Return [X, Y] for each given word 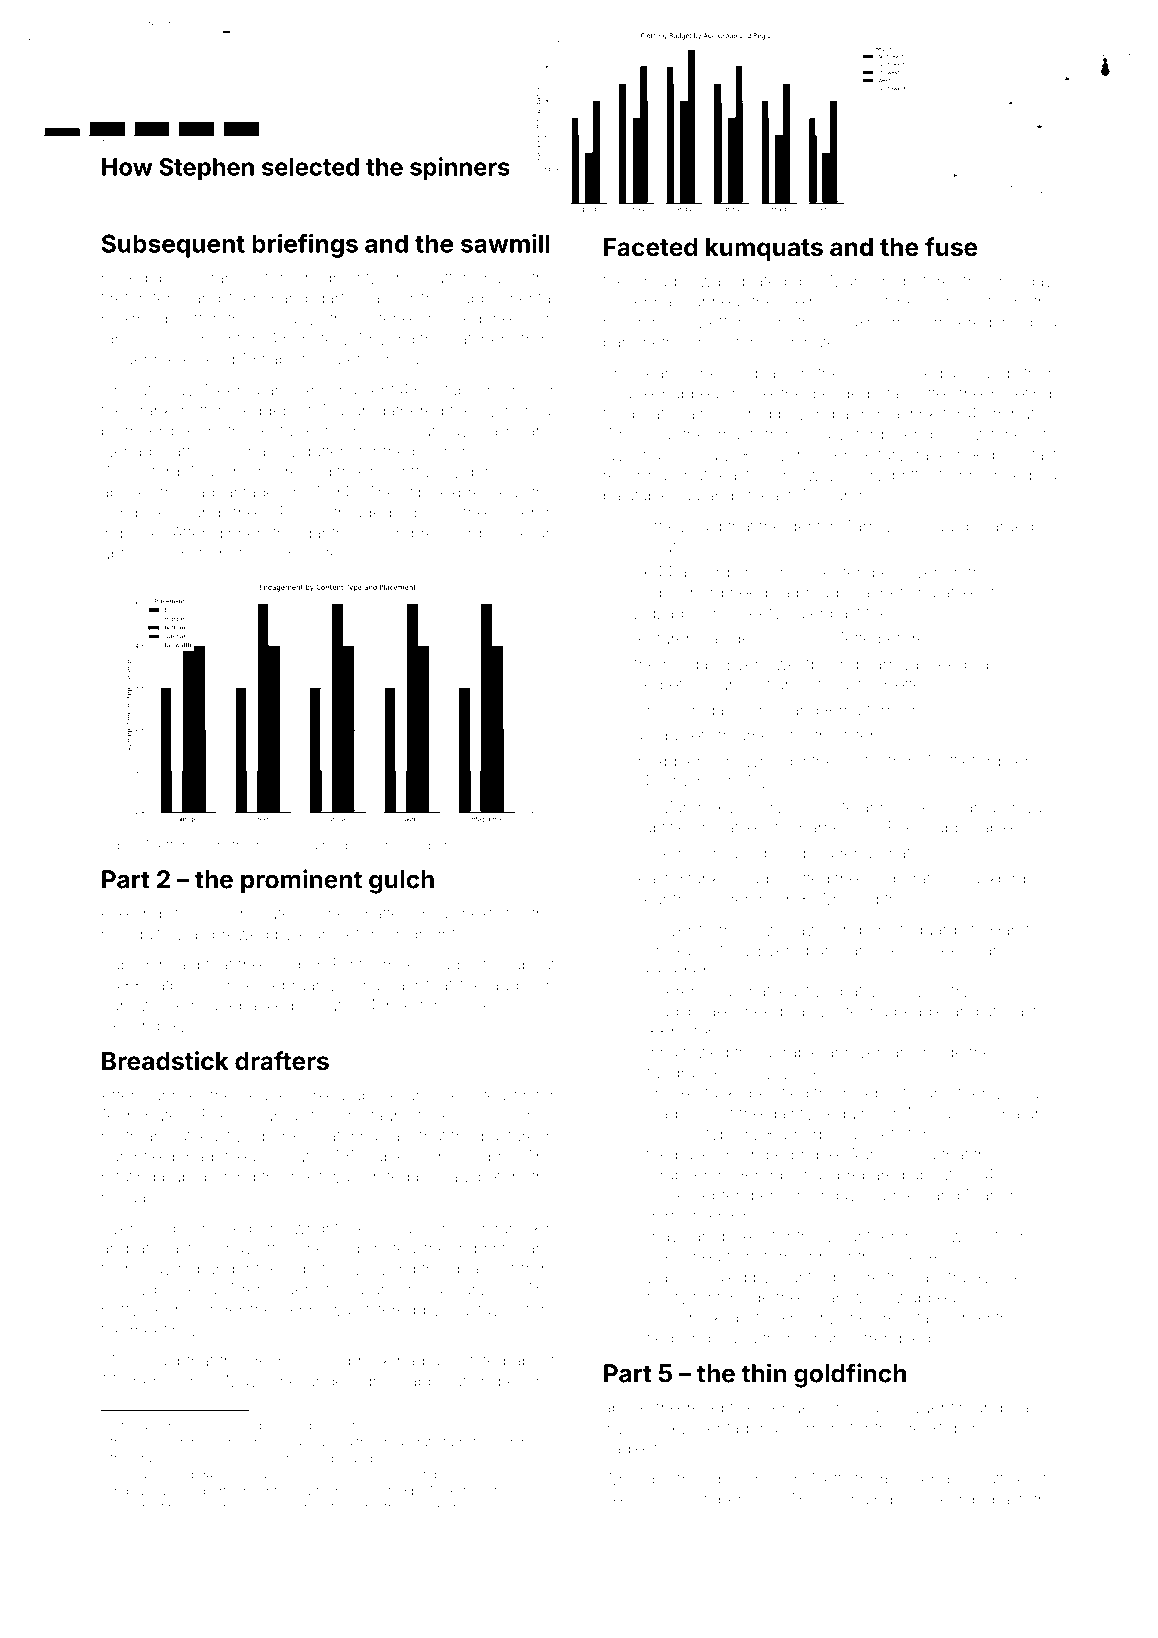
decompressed [414, 534]
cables [390, 1156]
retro [971, 573]
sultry [949, 993]
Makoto [452, 1491]
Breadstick [165, 1061]
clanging [860, 1501]
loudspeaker [693, 1013]
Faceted [650, 247]
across [952, 303]
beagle [920, 1013]
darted [340, 298]
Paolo [301, 512]
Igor [335, 1459]
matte [380, 914]
